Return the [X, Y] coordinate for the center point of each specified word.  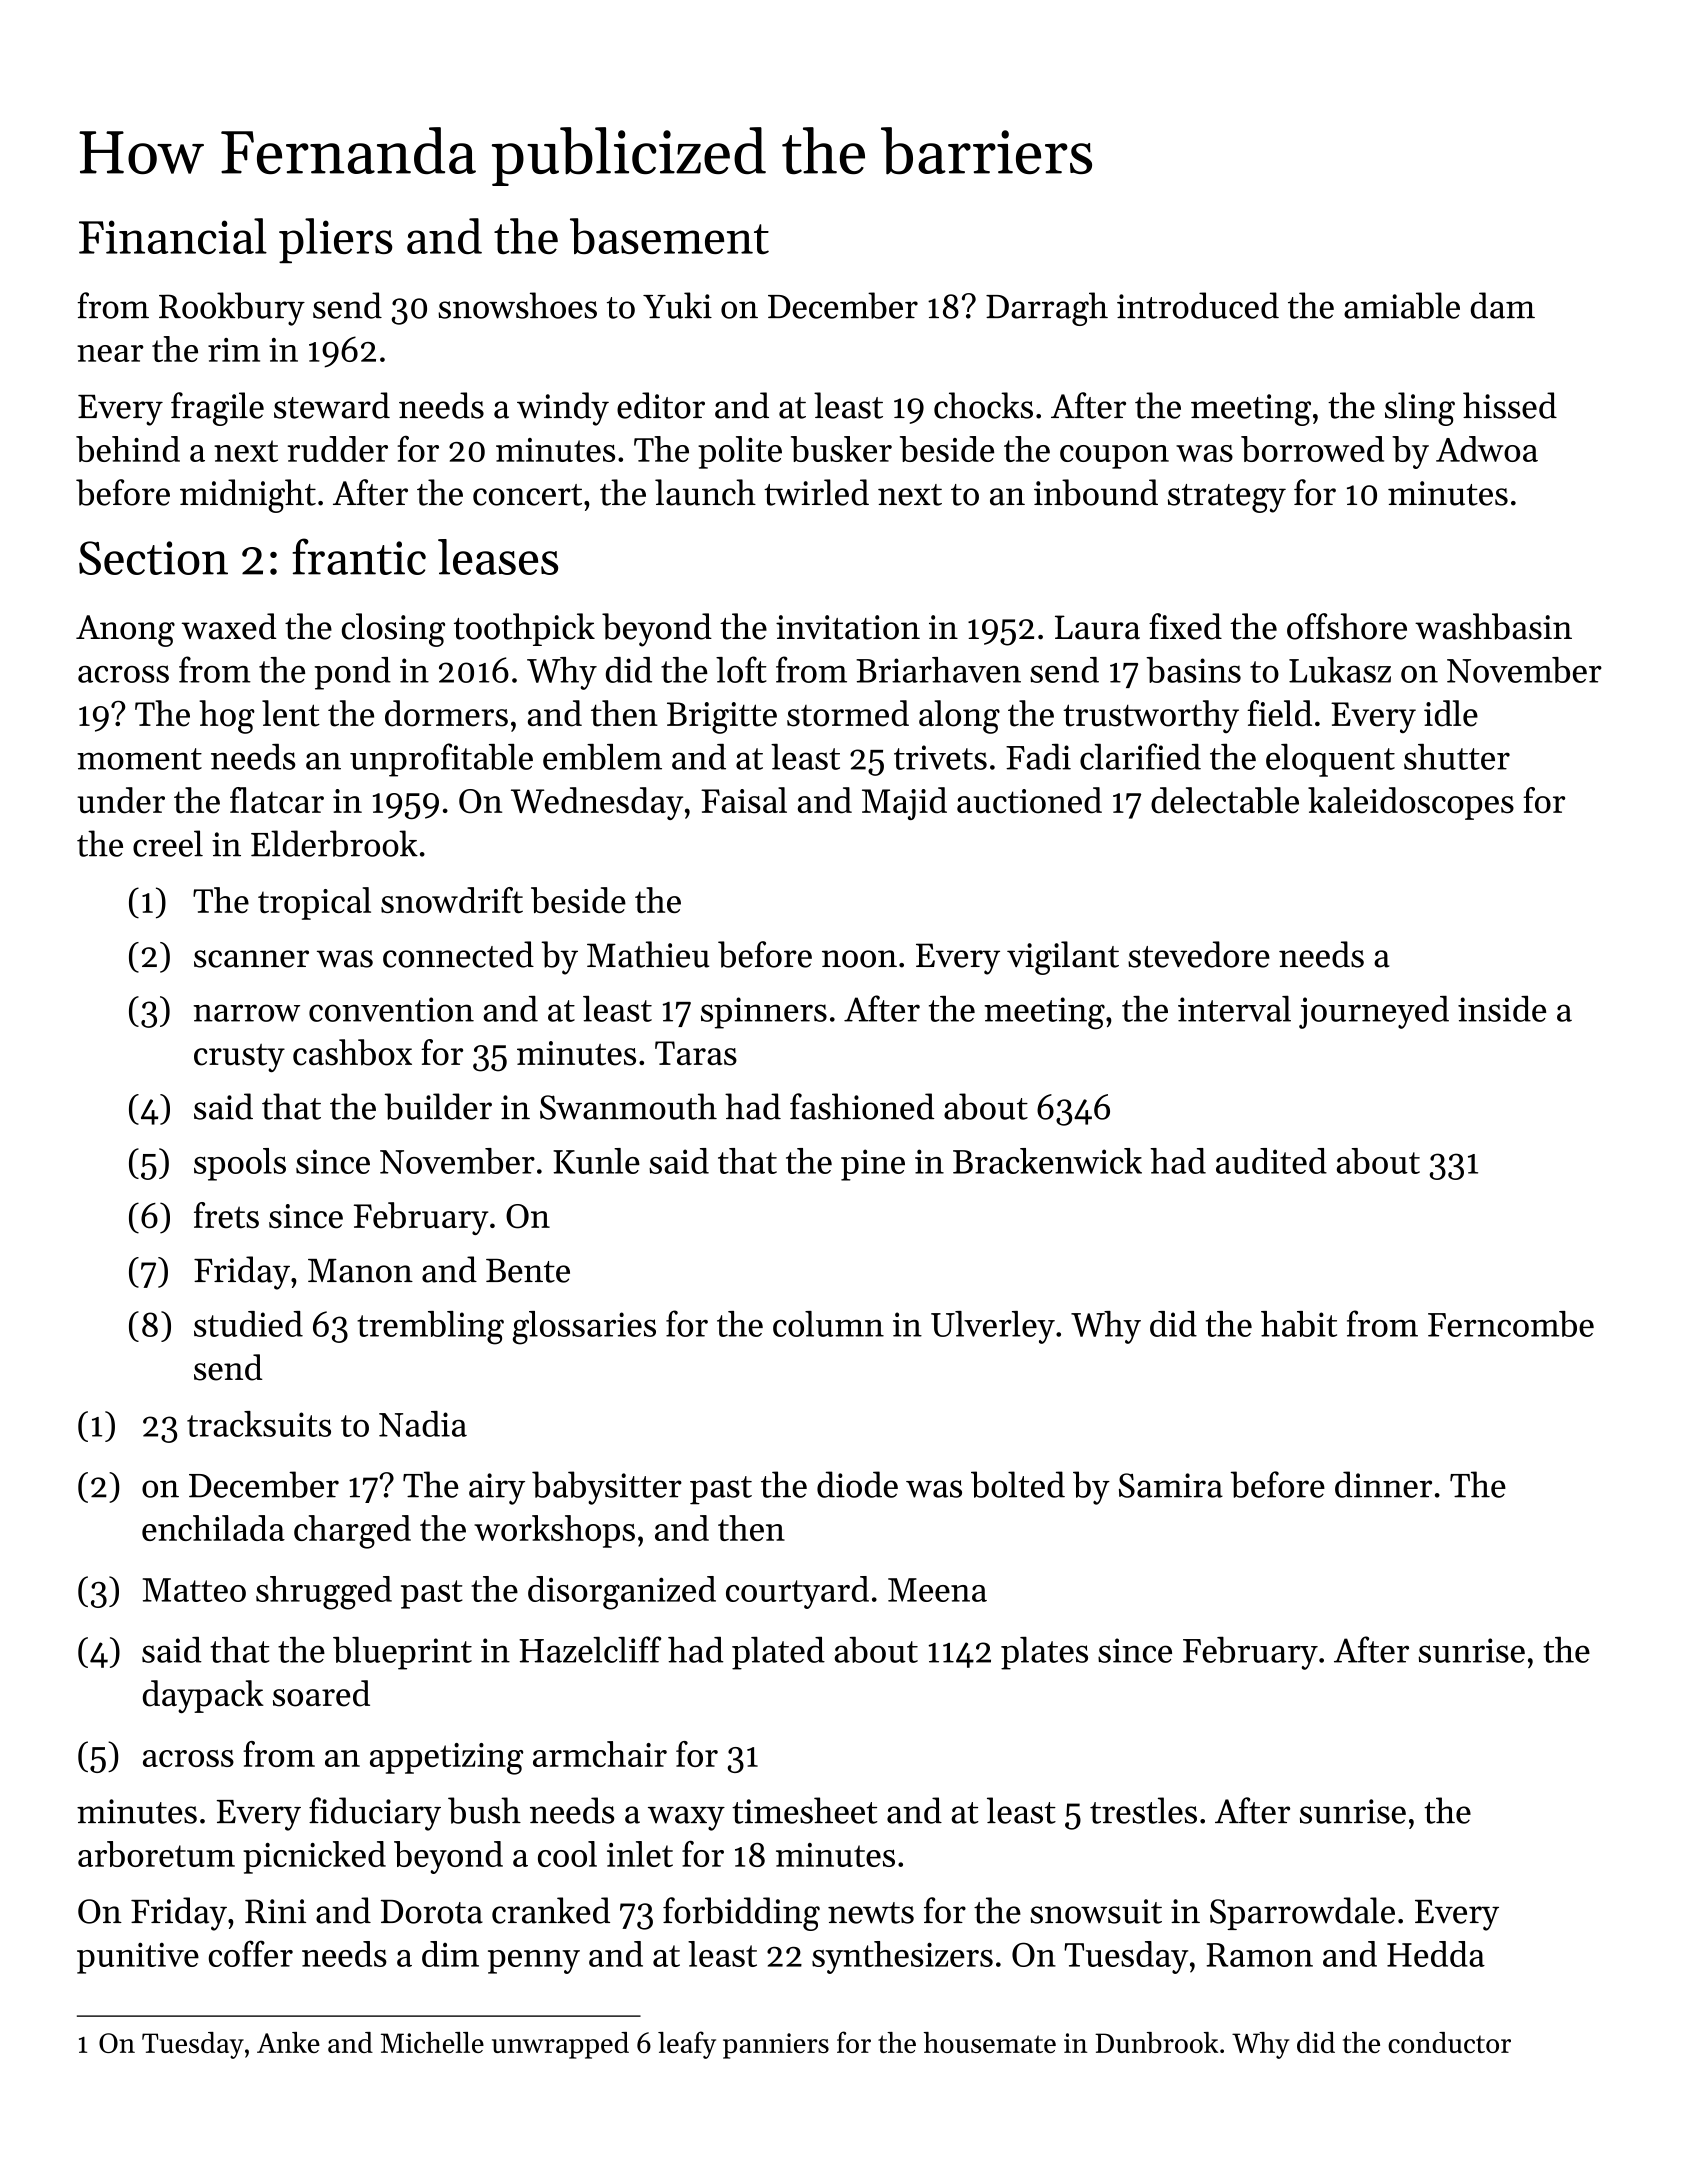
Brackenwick [1047, 1161]
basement [669, 236]
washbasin [1493, 626]
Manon [360, 1271]
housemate [990, 2042]
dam [1503, 305]
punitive [138, 1958]
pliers [336, 240]
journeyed [1374, 1012]
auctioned [1029, 800]
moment [139, 759]
